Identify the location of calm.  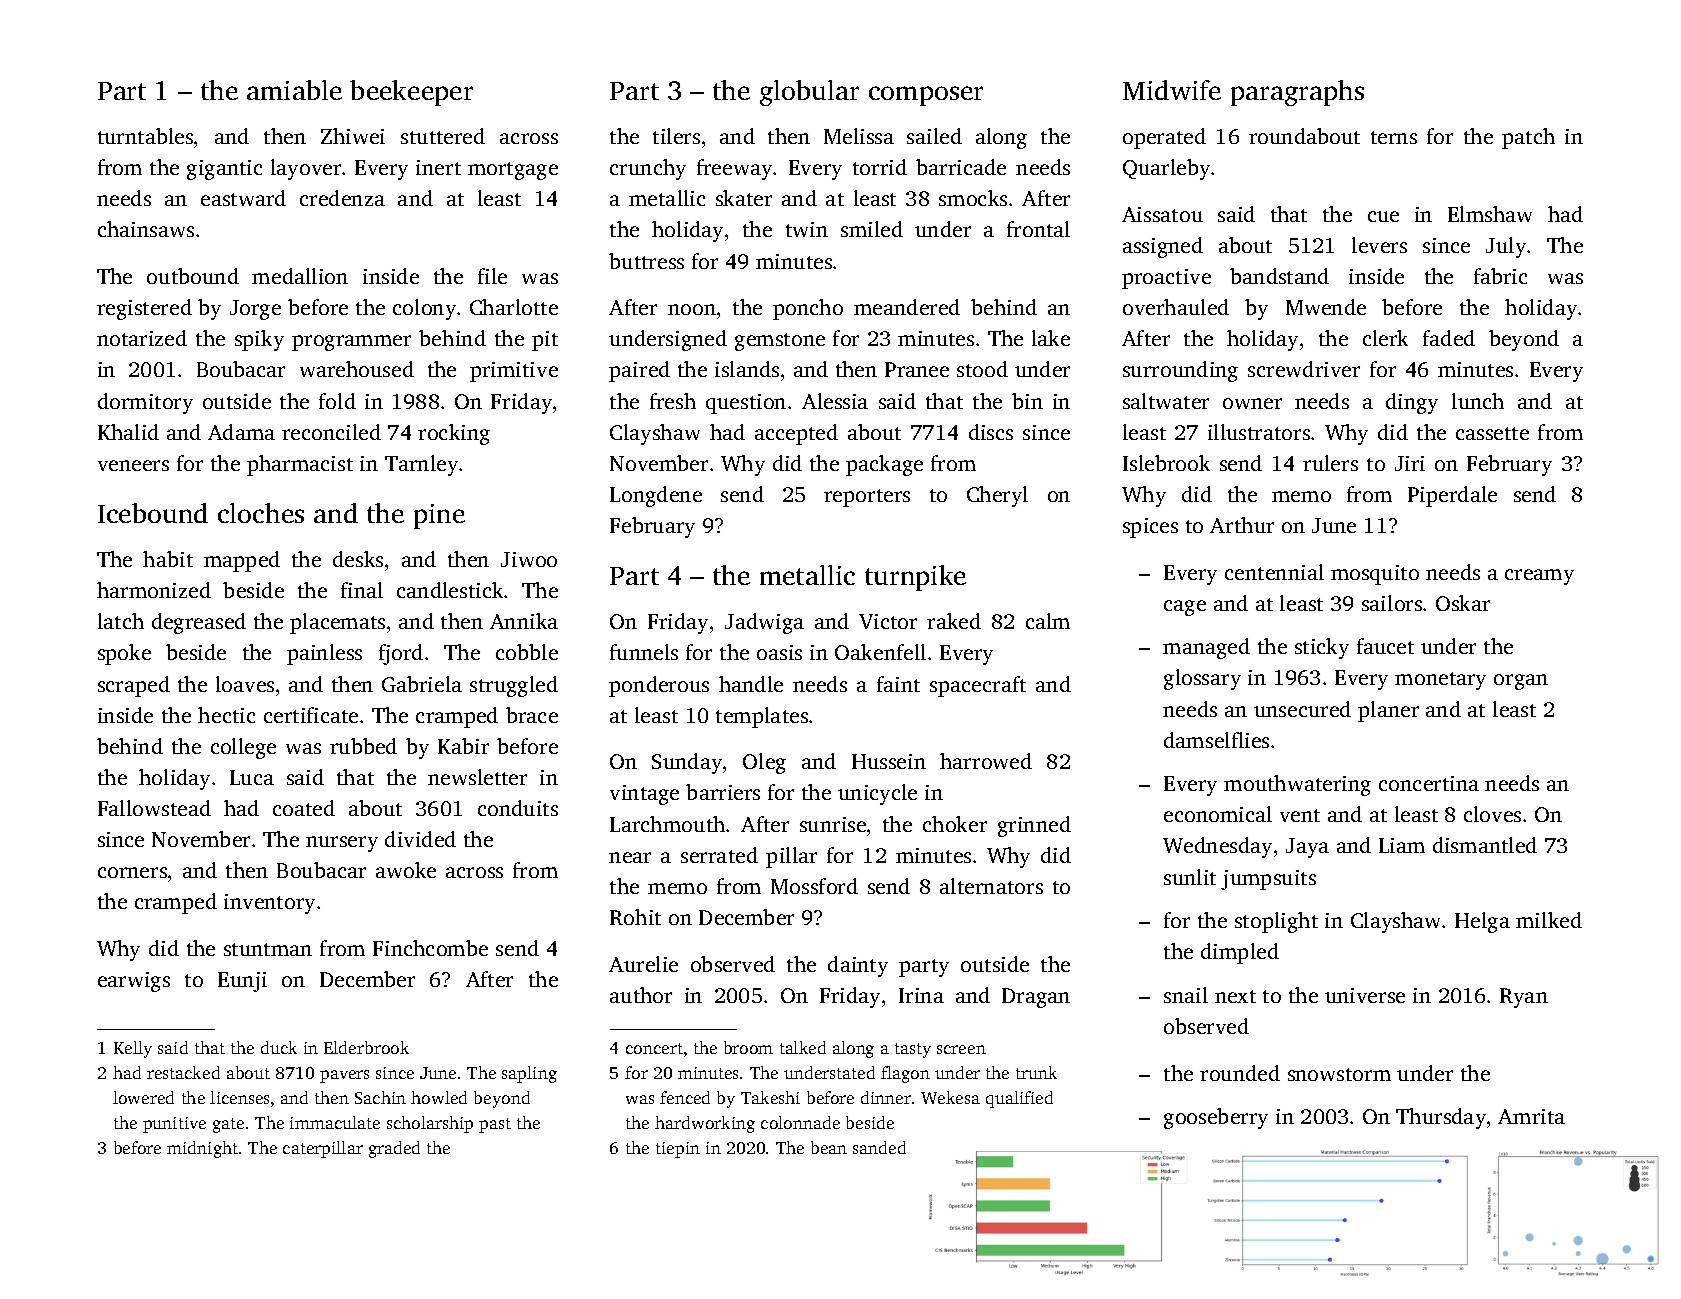
(1048, 621).
